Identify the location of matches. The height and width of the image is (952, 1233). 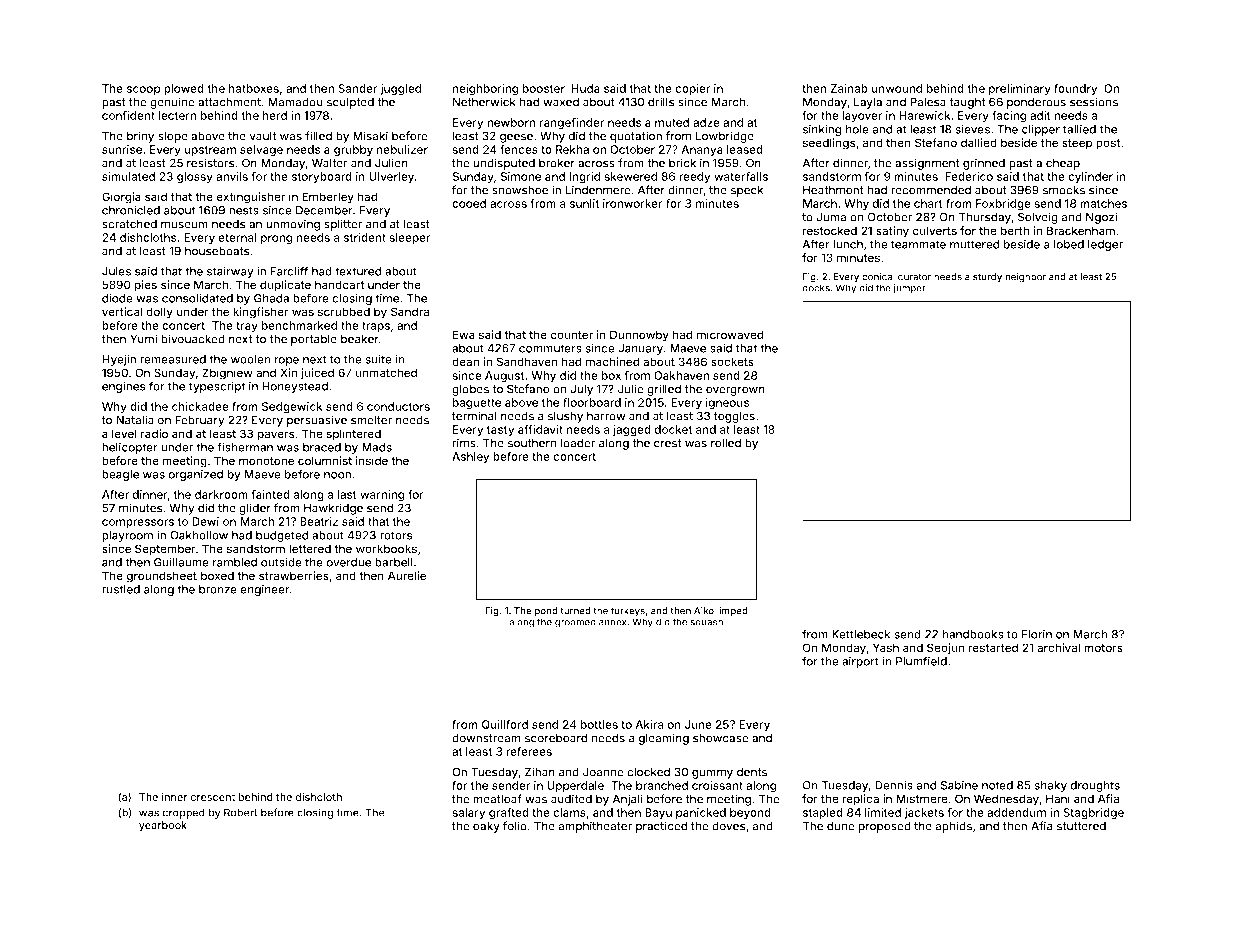
(1103, 203).
